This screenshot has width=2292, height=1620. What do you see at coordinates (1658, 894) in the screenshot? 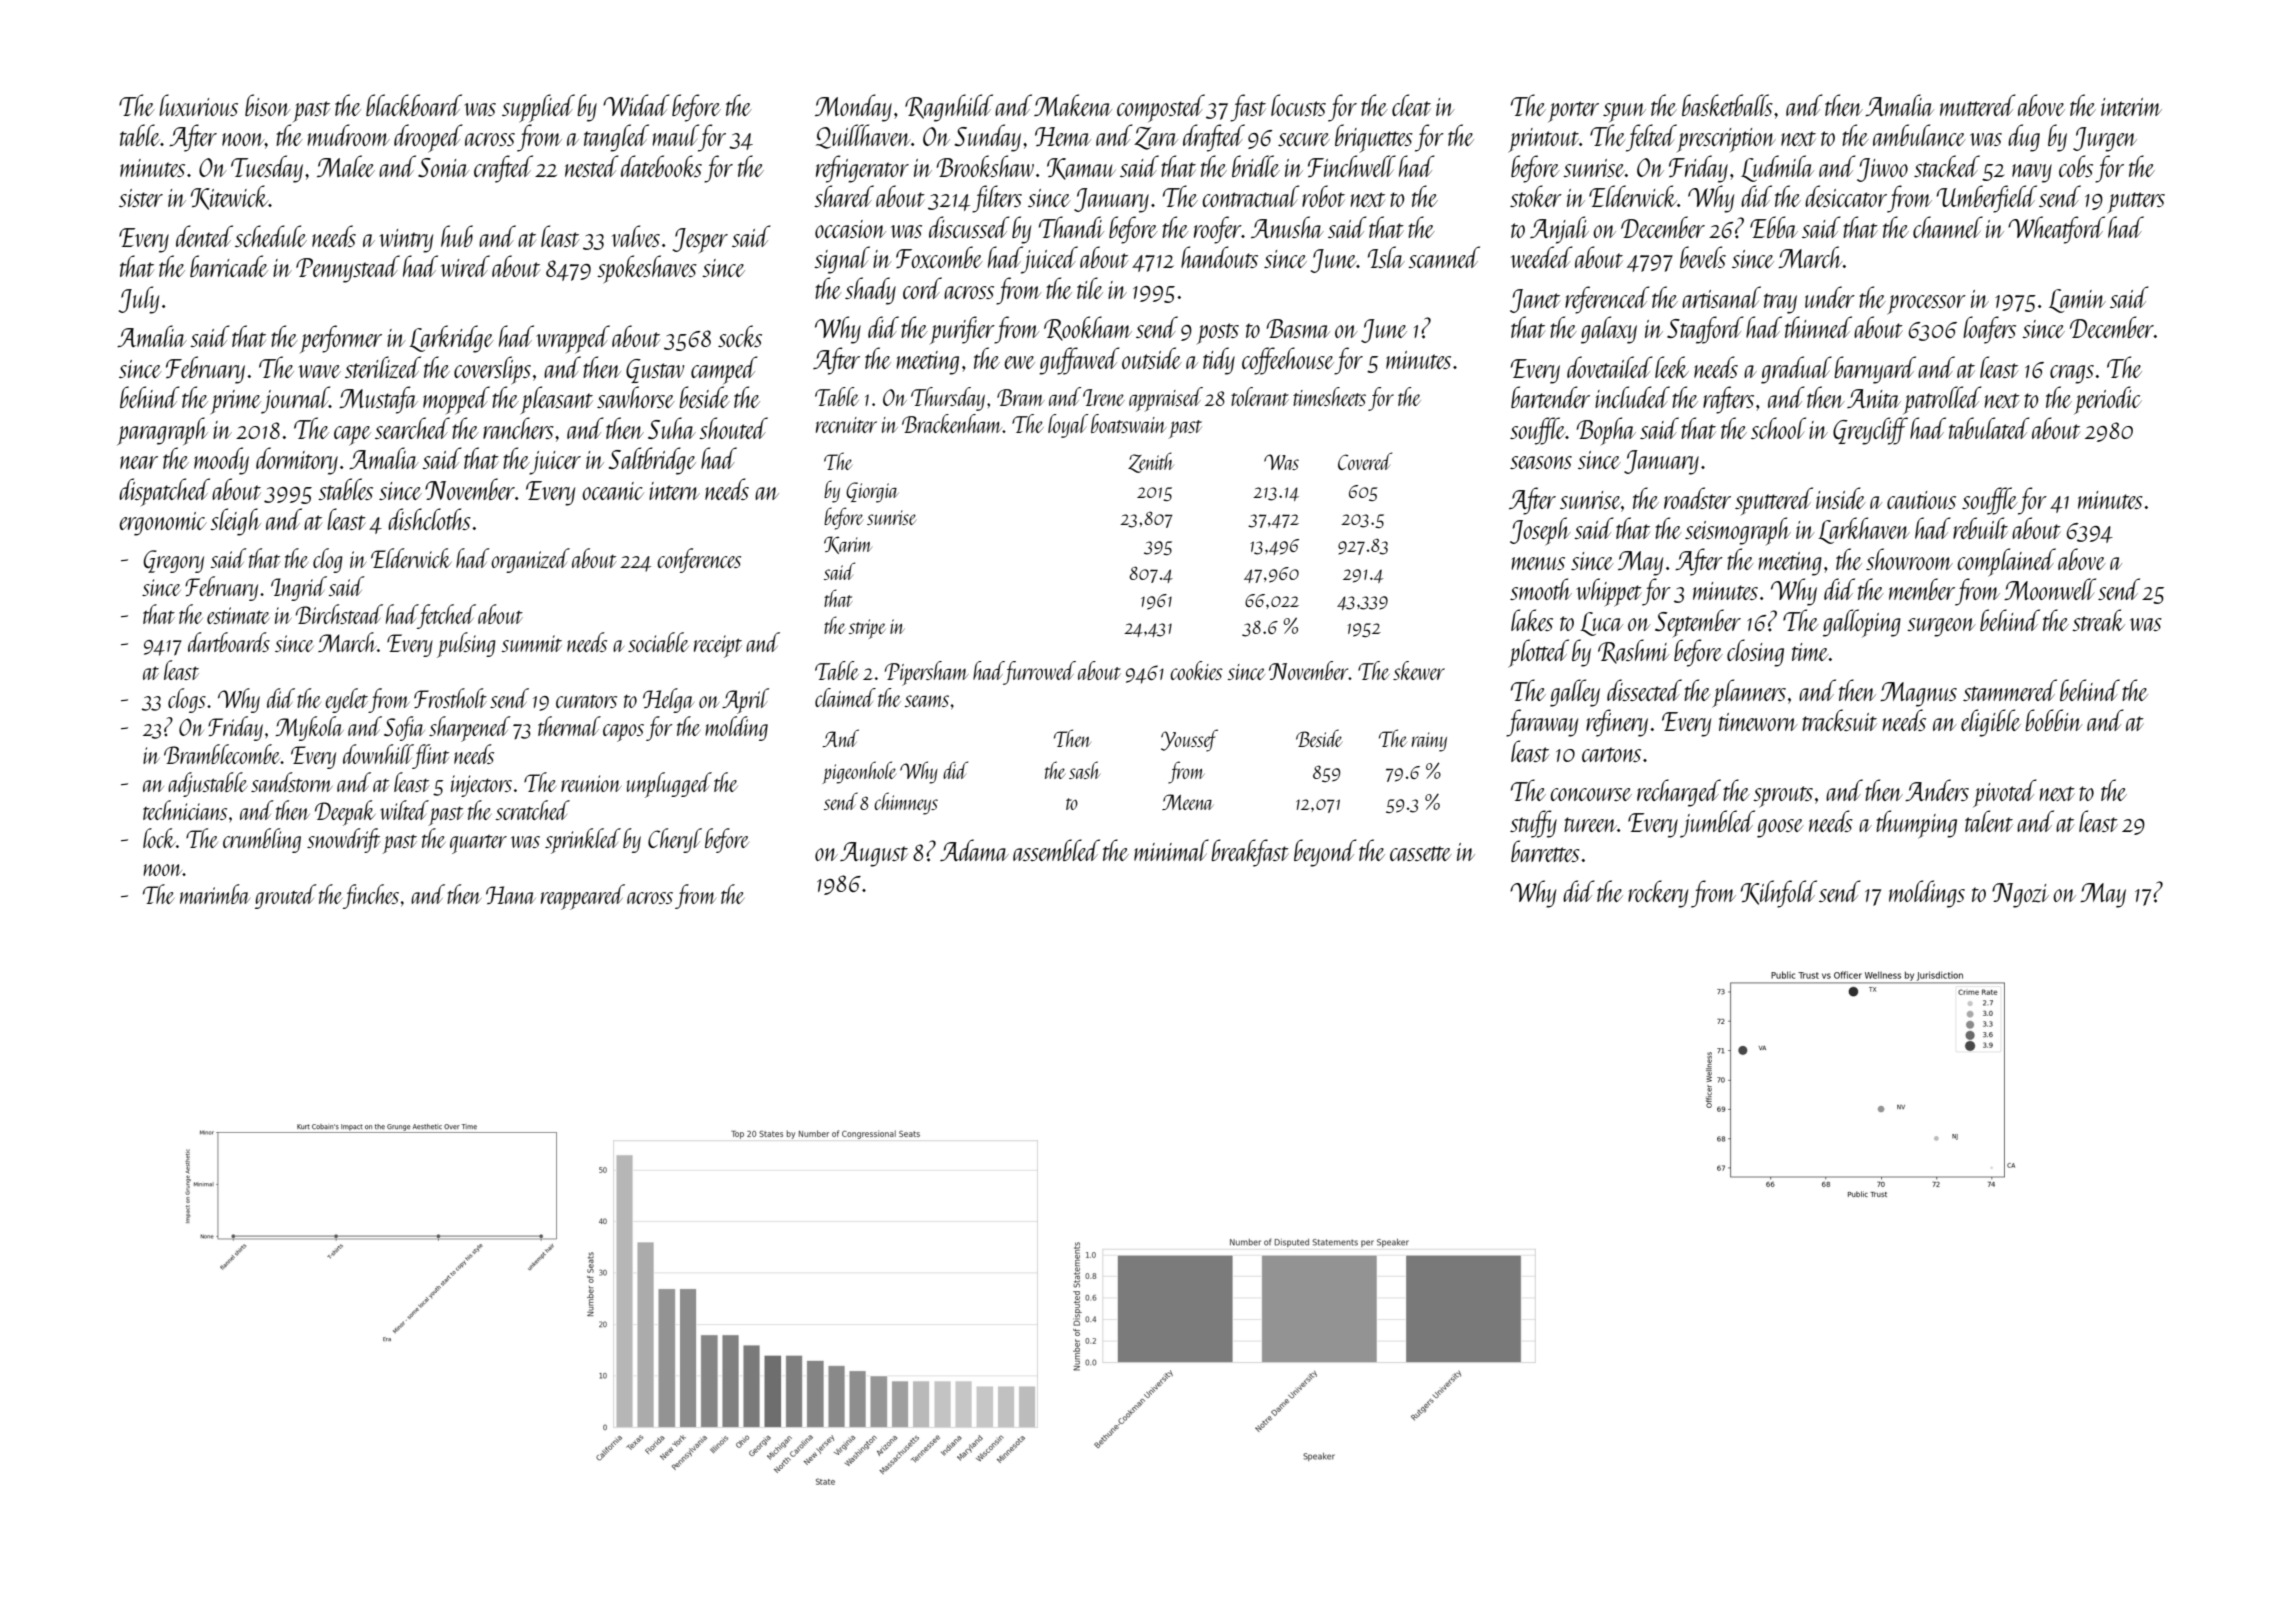
I see `rockery` at bounding box center [1658, 894].
